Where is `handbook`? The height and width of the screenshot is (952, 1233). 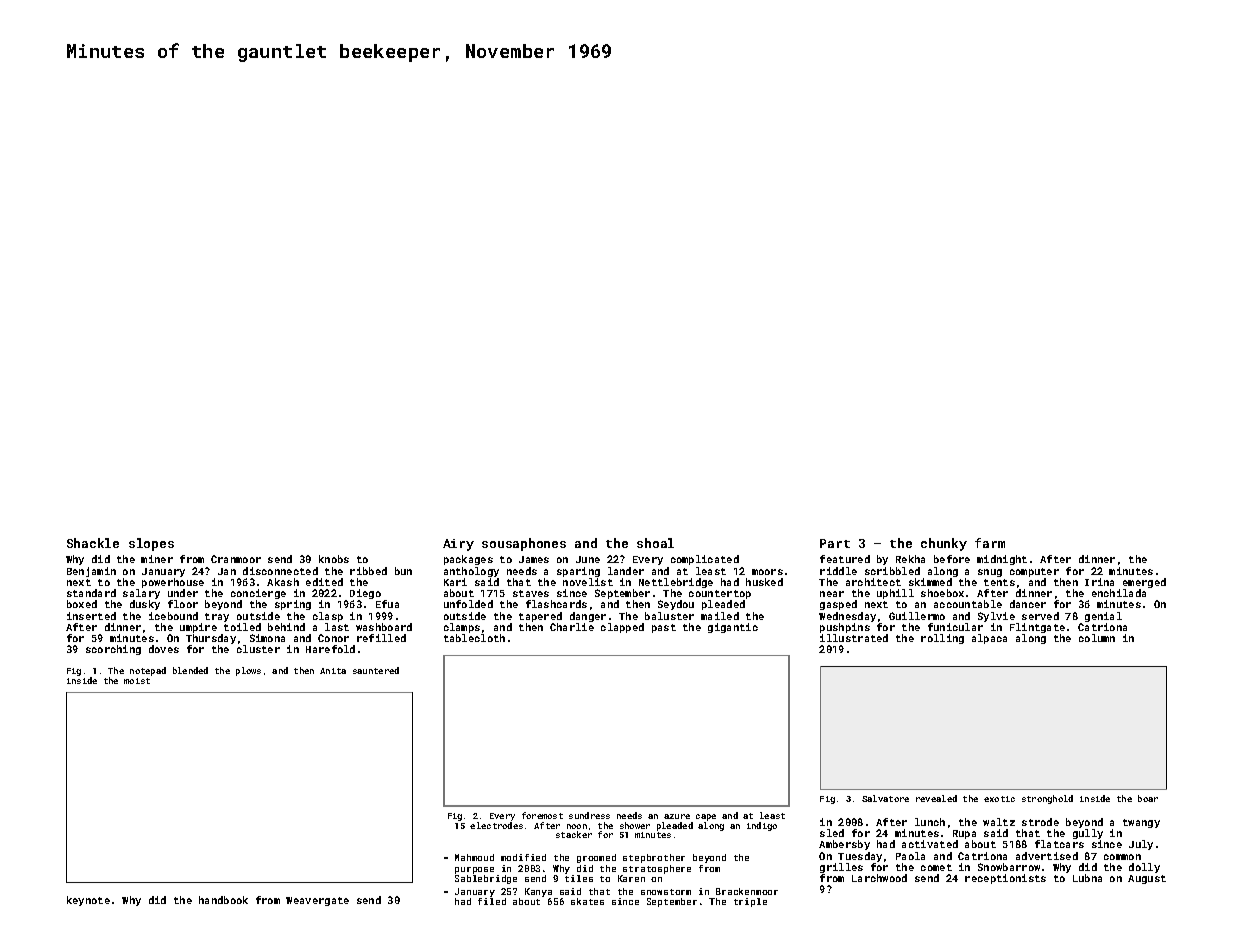 handbook is located at coordinates (223, 900).
